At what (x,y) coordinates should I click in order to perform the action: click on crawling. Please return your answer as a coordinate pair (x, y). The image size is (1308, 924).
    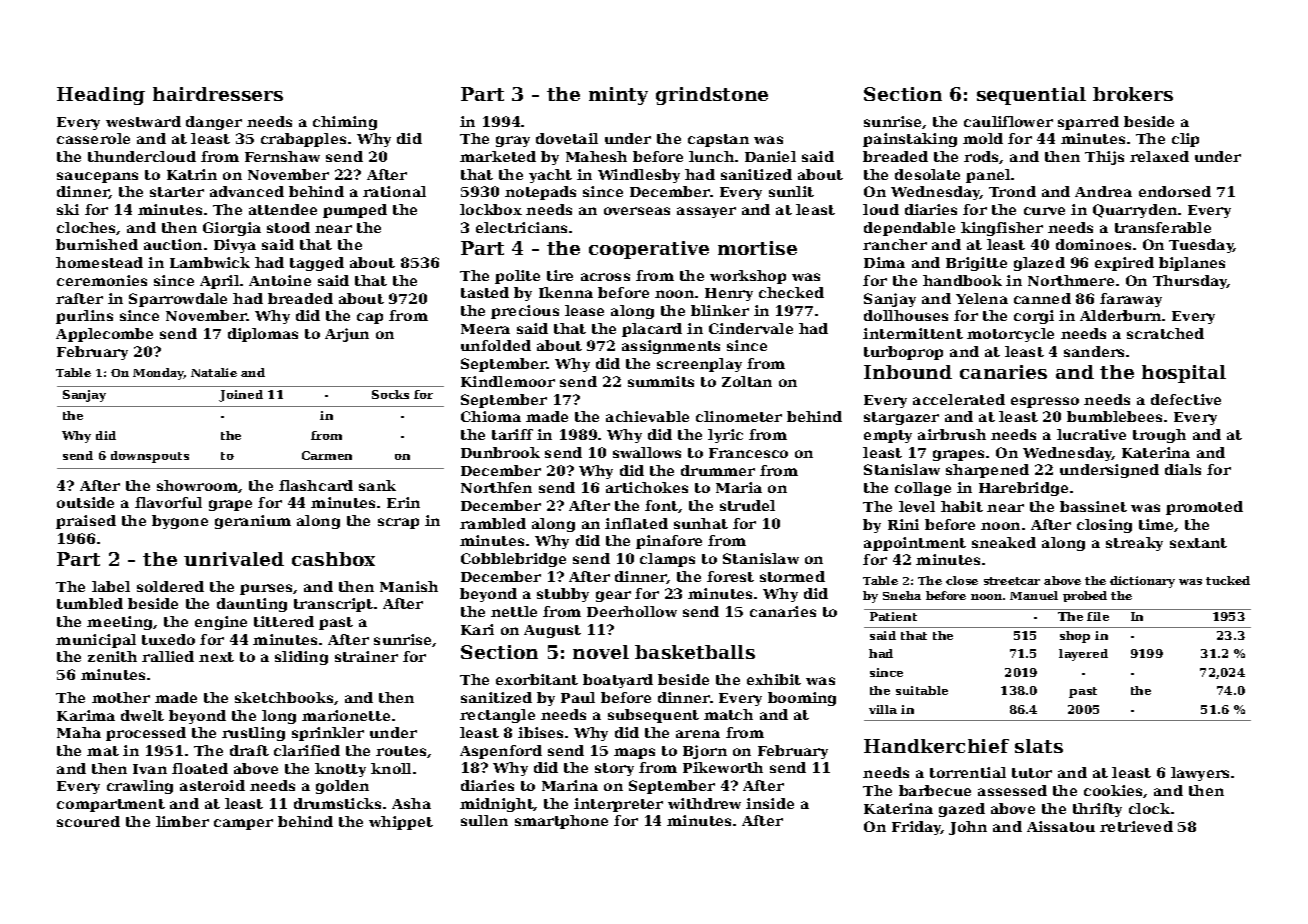
    Looking at the image, I should click on (140, 787).
